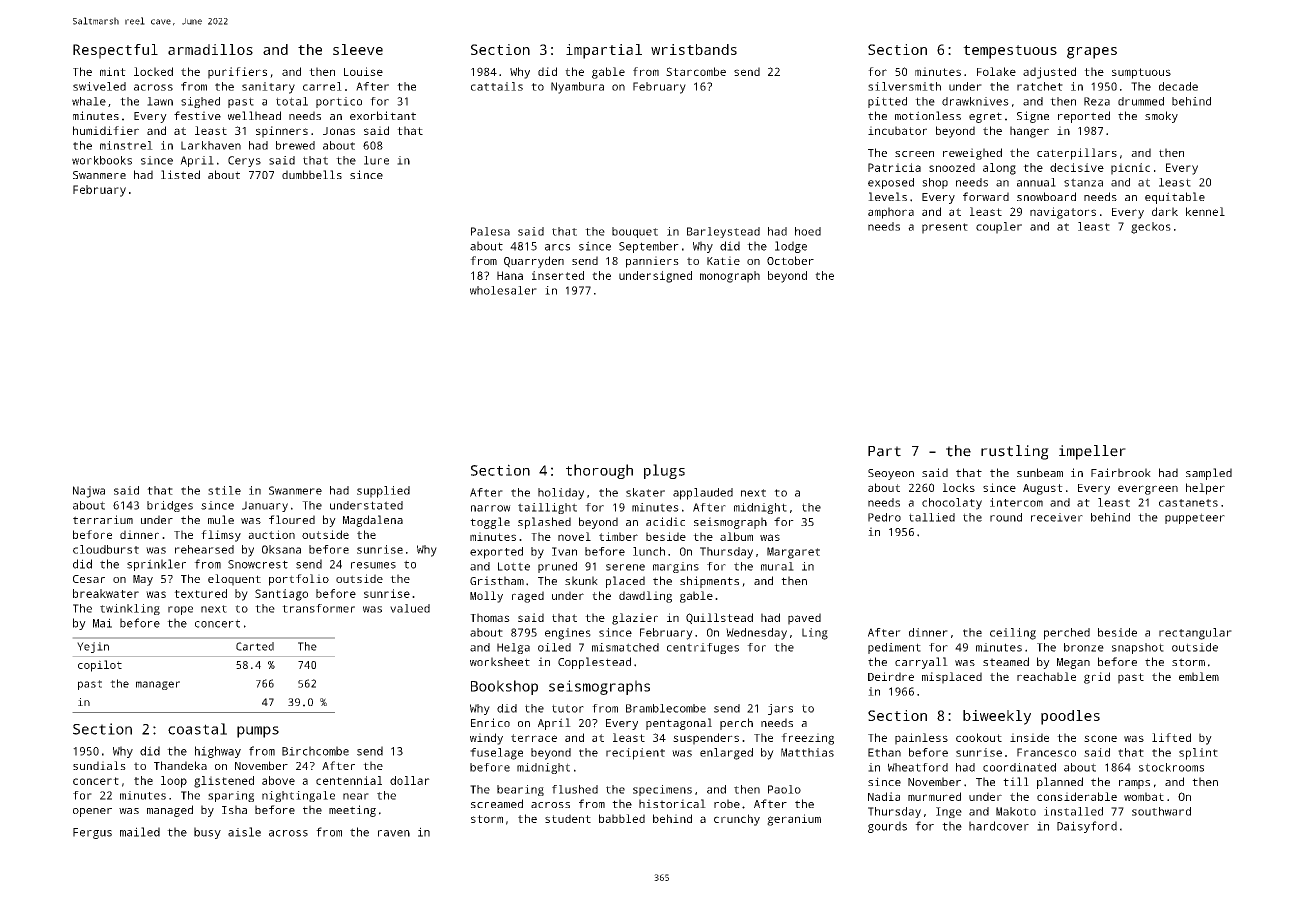 The image size is (1308, 924). Describe the element at coordinates (793, 553) in the screenshot. I see `Margaret` at that location.
